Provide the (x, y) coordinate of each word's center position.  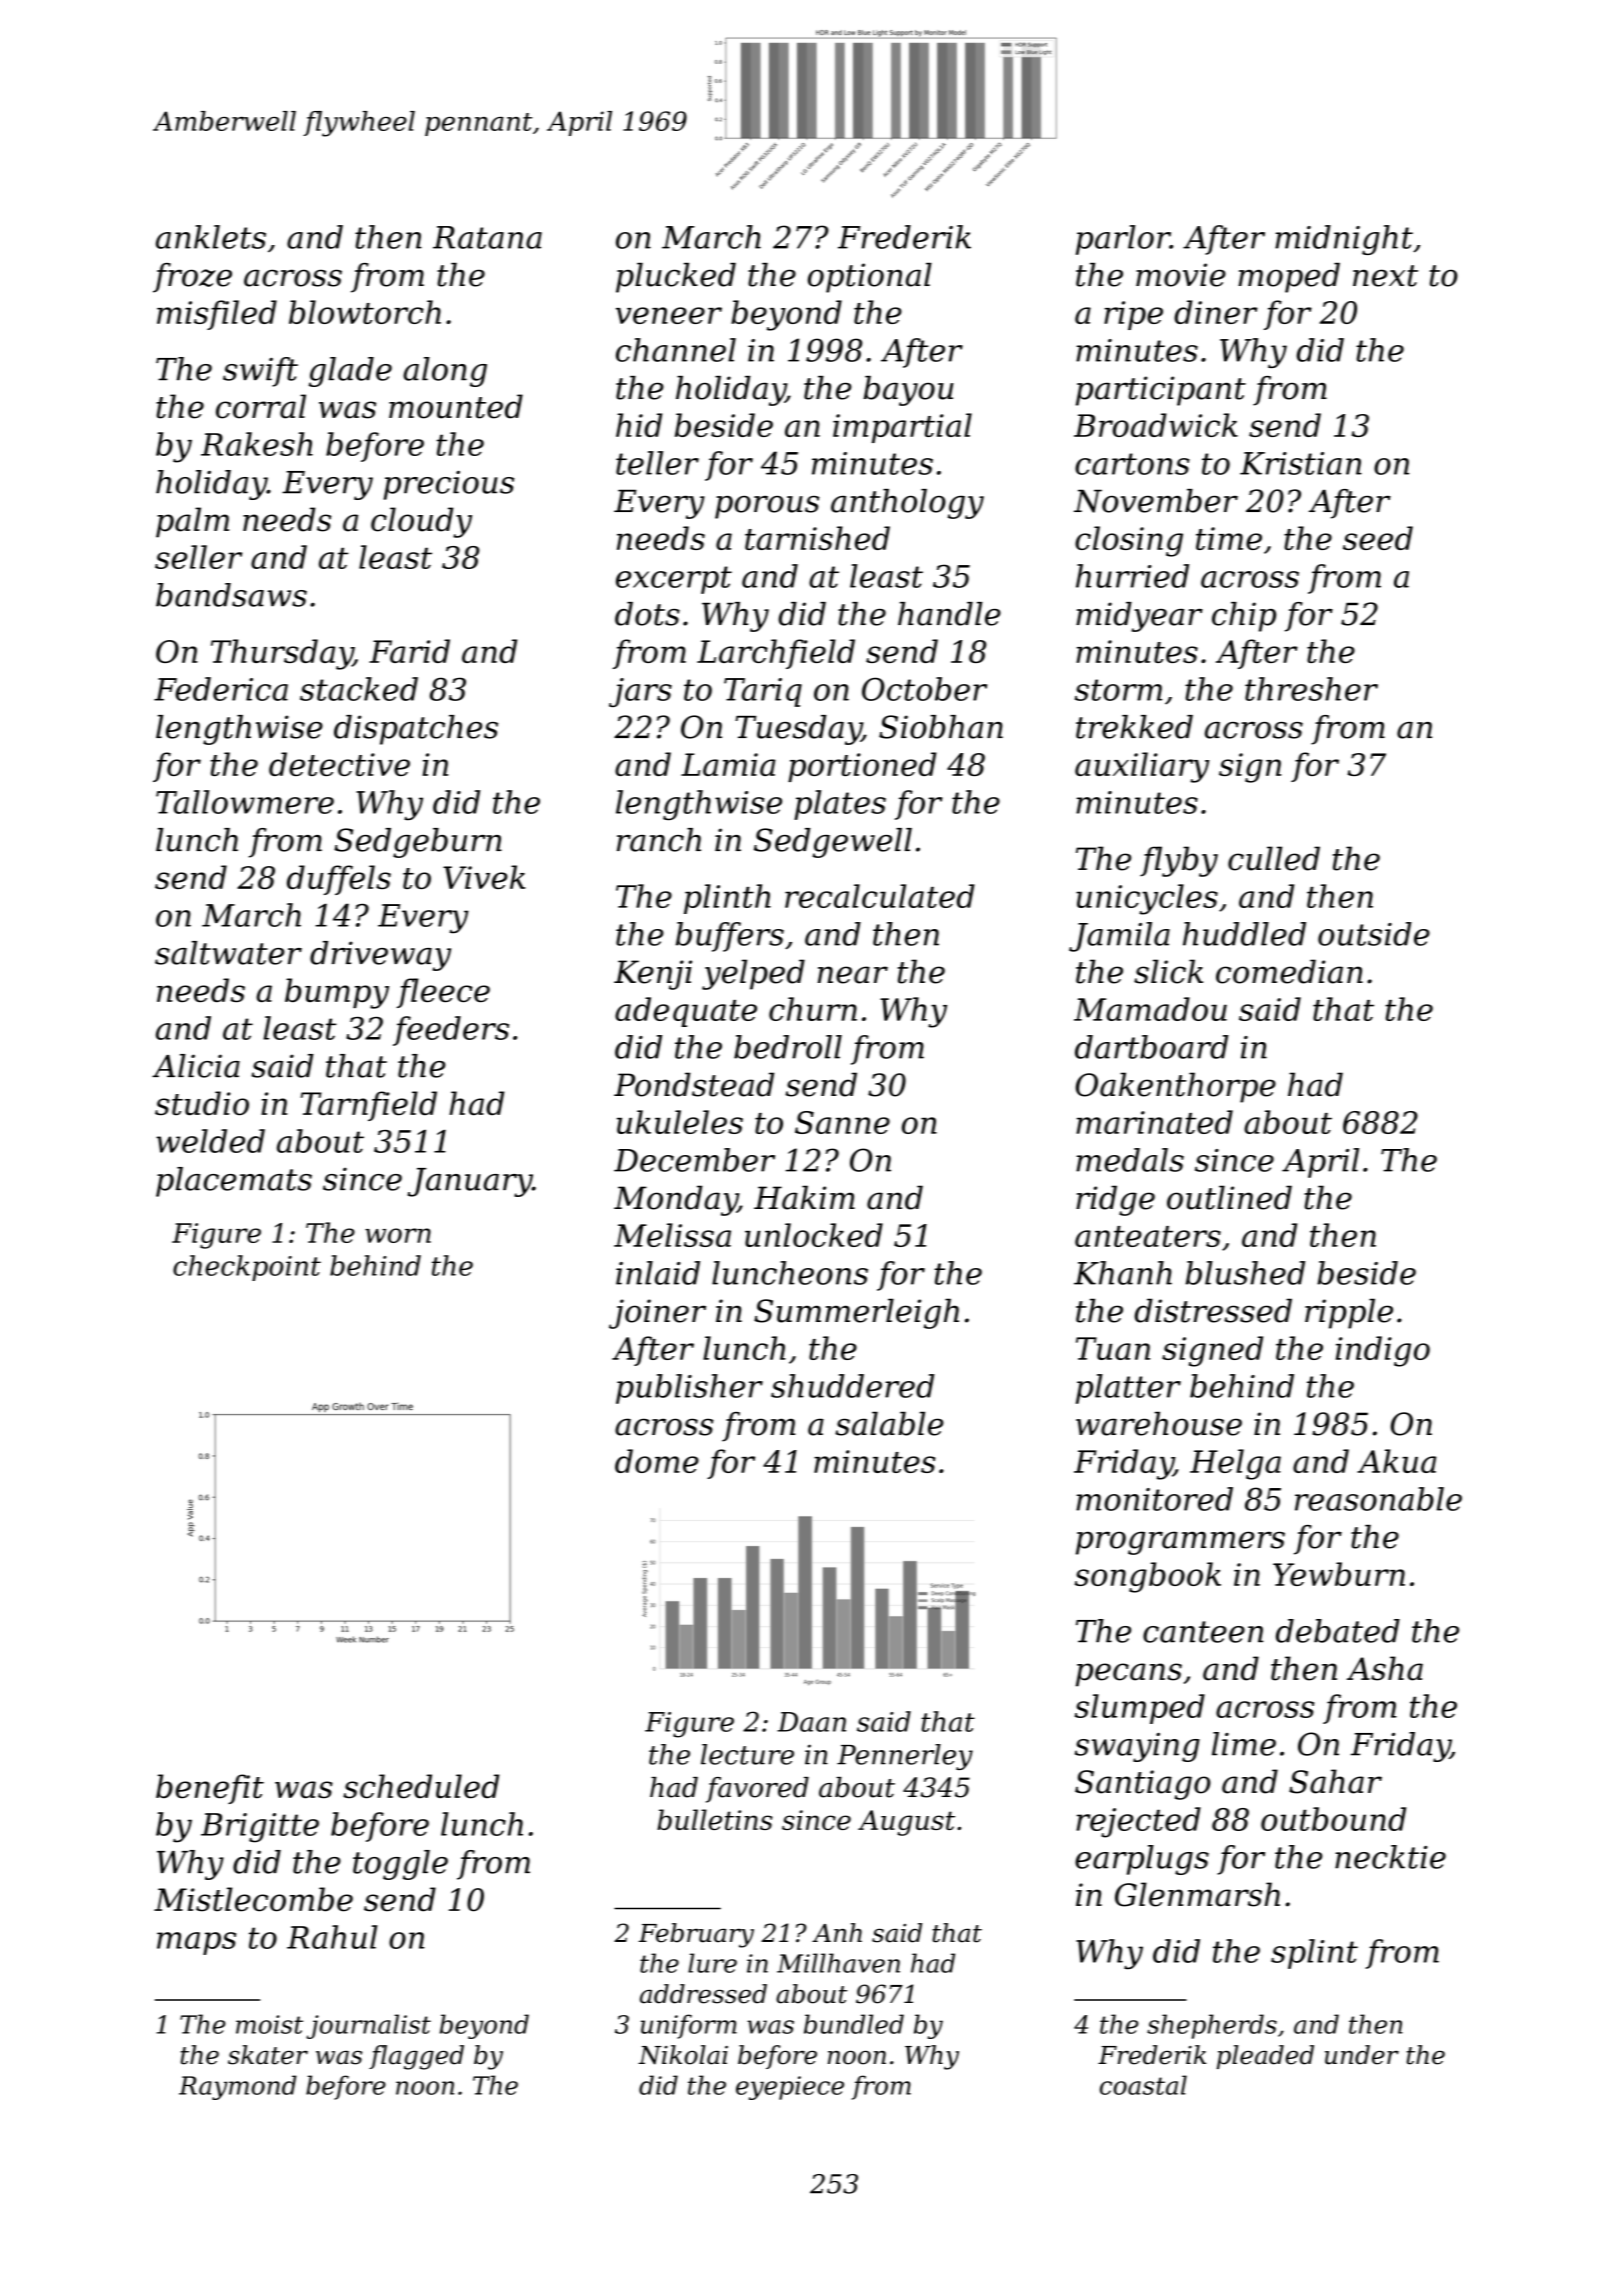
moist (269, 2024)
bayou (908, 391)
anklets (211, 237)
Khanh (1123, 1273)
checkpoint (247, 1268)
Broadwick (1156, 425)
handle (949, 614)
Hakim (804, 1197)
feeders (451, 1031)
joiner (657, 1314)
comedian (1289, 971)
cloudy (421, 522)
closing (1129, 541)
